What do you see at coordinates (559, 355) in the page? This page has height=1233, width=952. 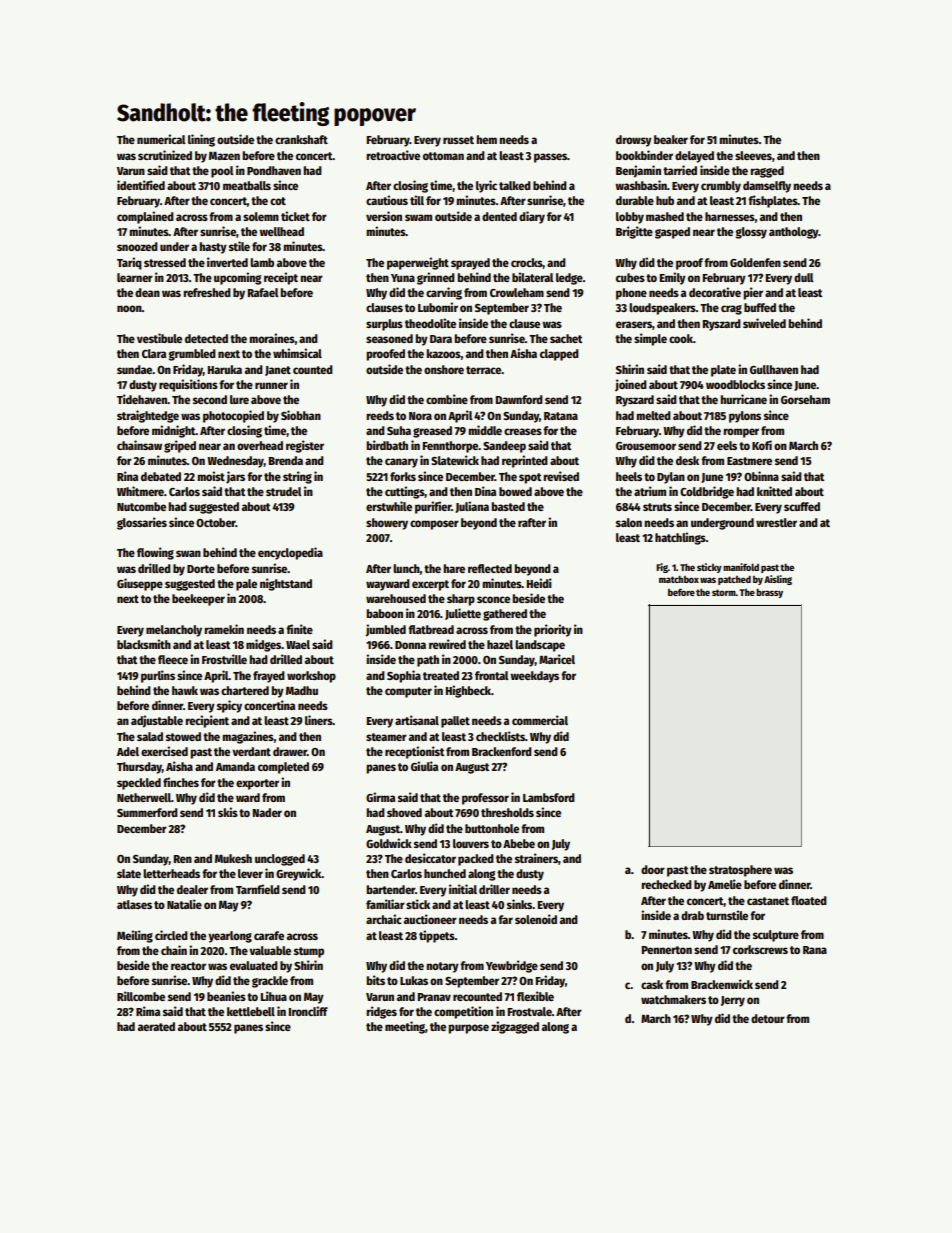 I see `clapped` at bounding box center [559, 355].
